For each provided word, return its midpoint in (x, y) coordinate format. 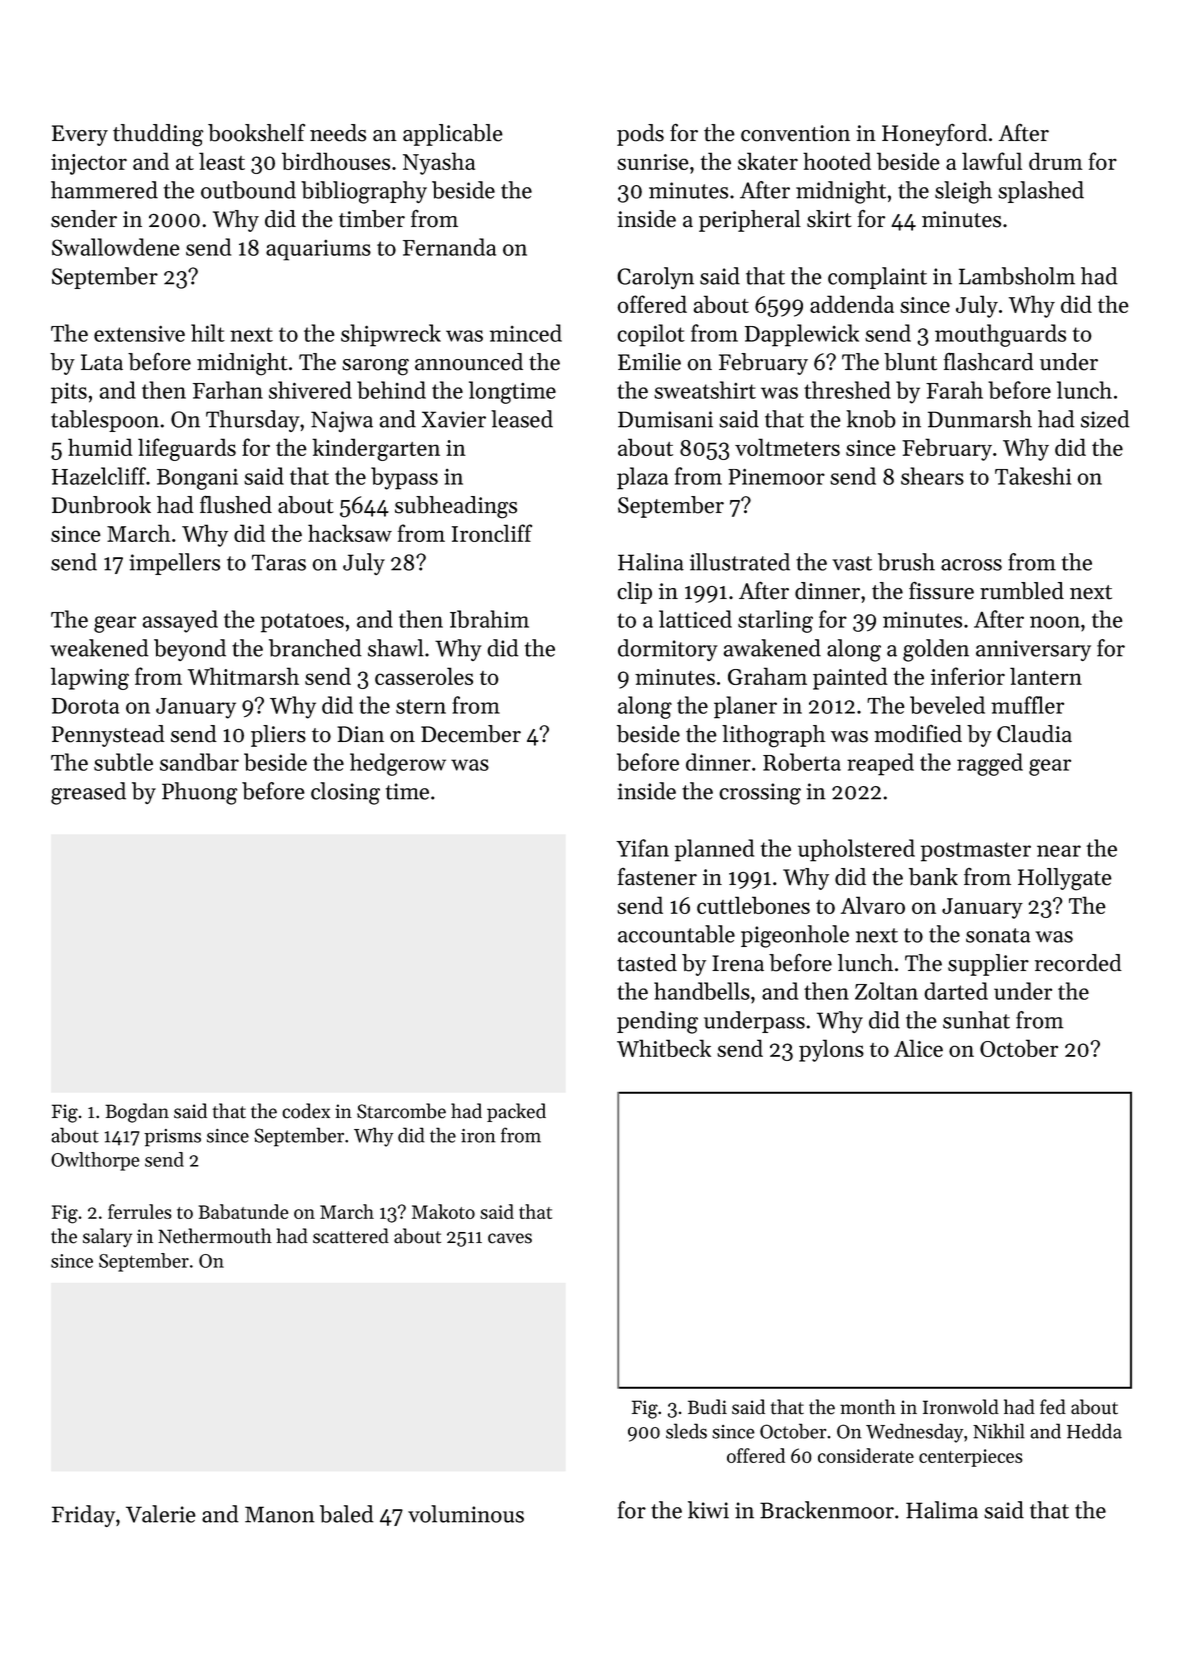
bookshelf (256, 133)
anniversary (1033, 650)
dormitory (668, 650)
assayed (180, 621)
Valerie (161, 1514)
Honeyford (934, 134)
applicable (453, 135)
